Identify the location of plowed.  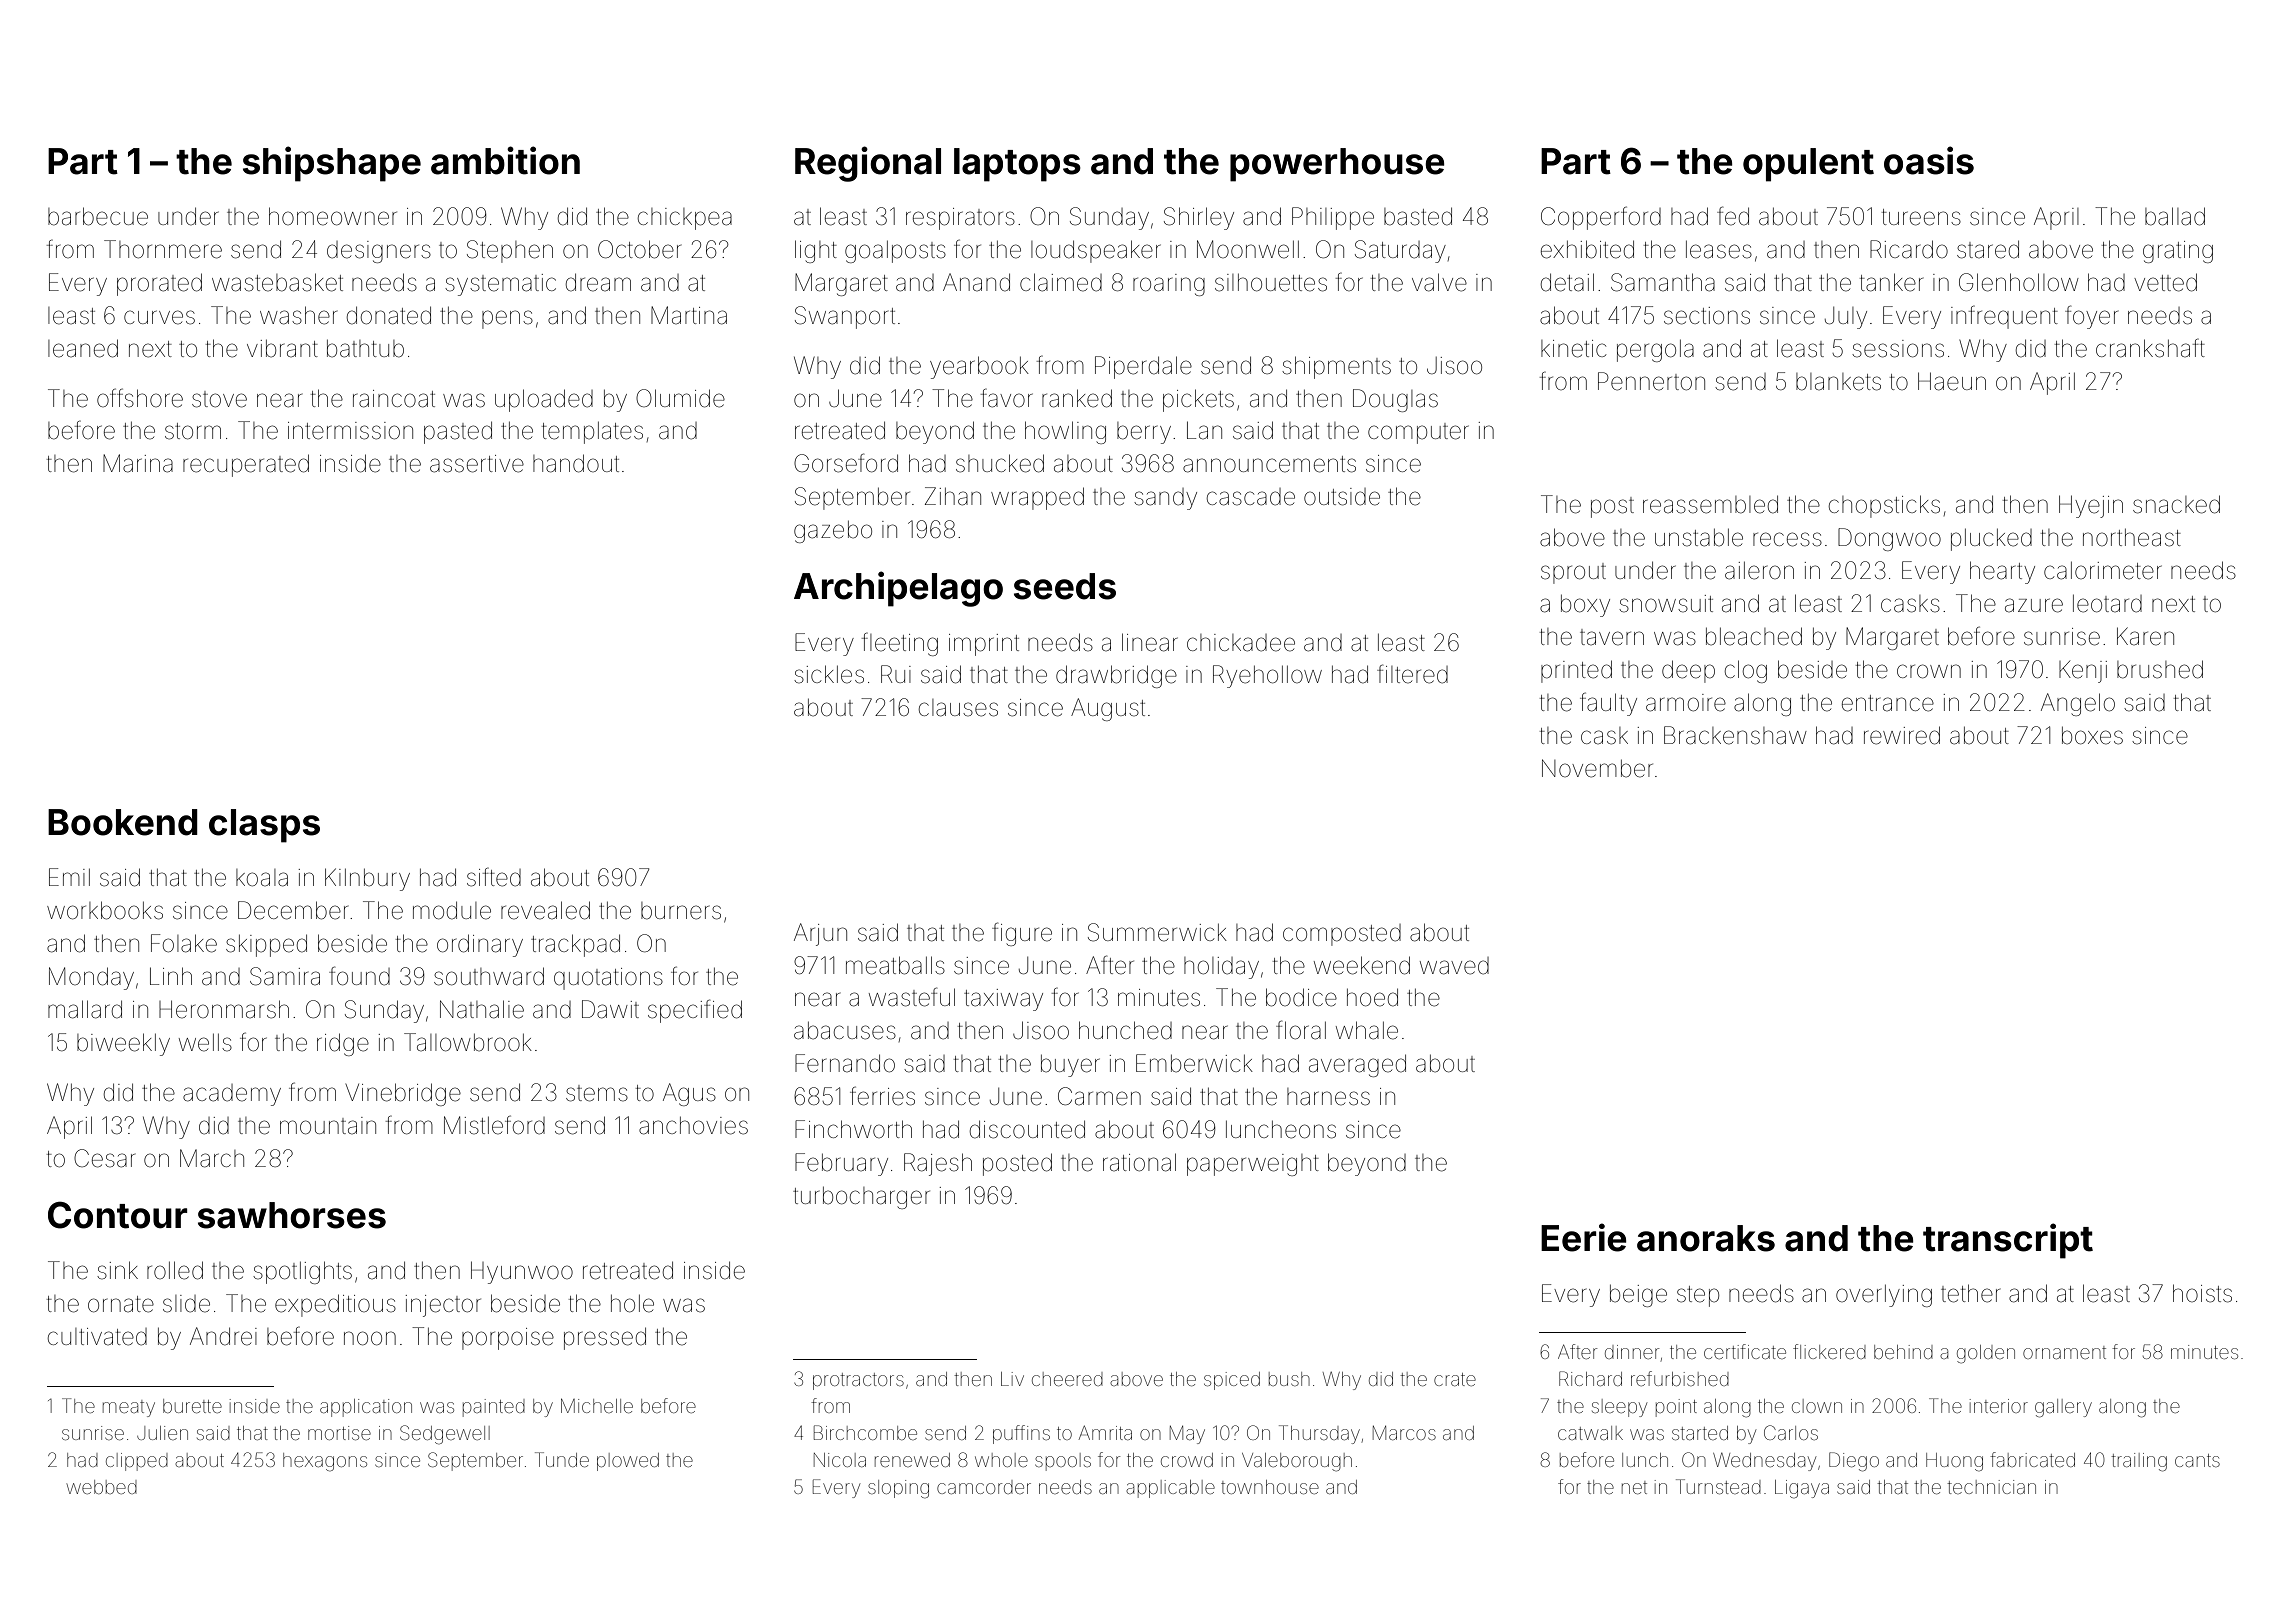
(628, 1462).
